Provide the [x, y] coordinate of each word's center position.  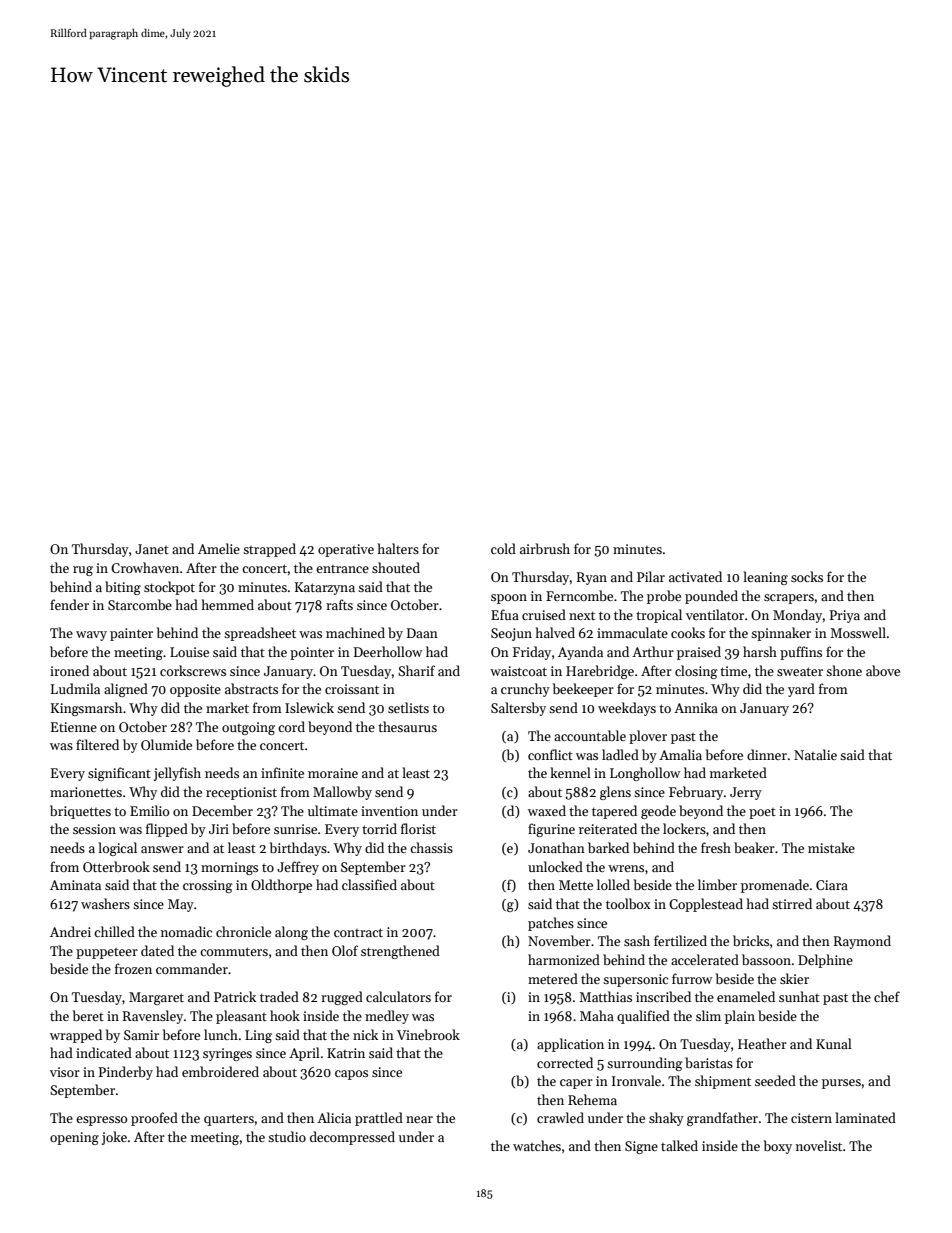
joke [114, 1138]
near [419, 1119]
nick [365, 1034]
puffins [801, 653]
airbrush [545, 548]
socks [807, 576]
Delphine [825, 961]
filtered [97, 744]
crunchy [525, 690]
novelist [819, 1145]
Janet [152, 549]
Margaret [156, 998]
